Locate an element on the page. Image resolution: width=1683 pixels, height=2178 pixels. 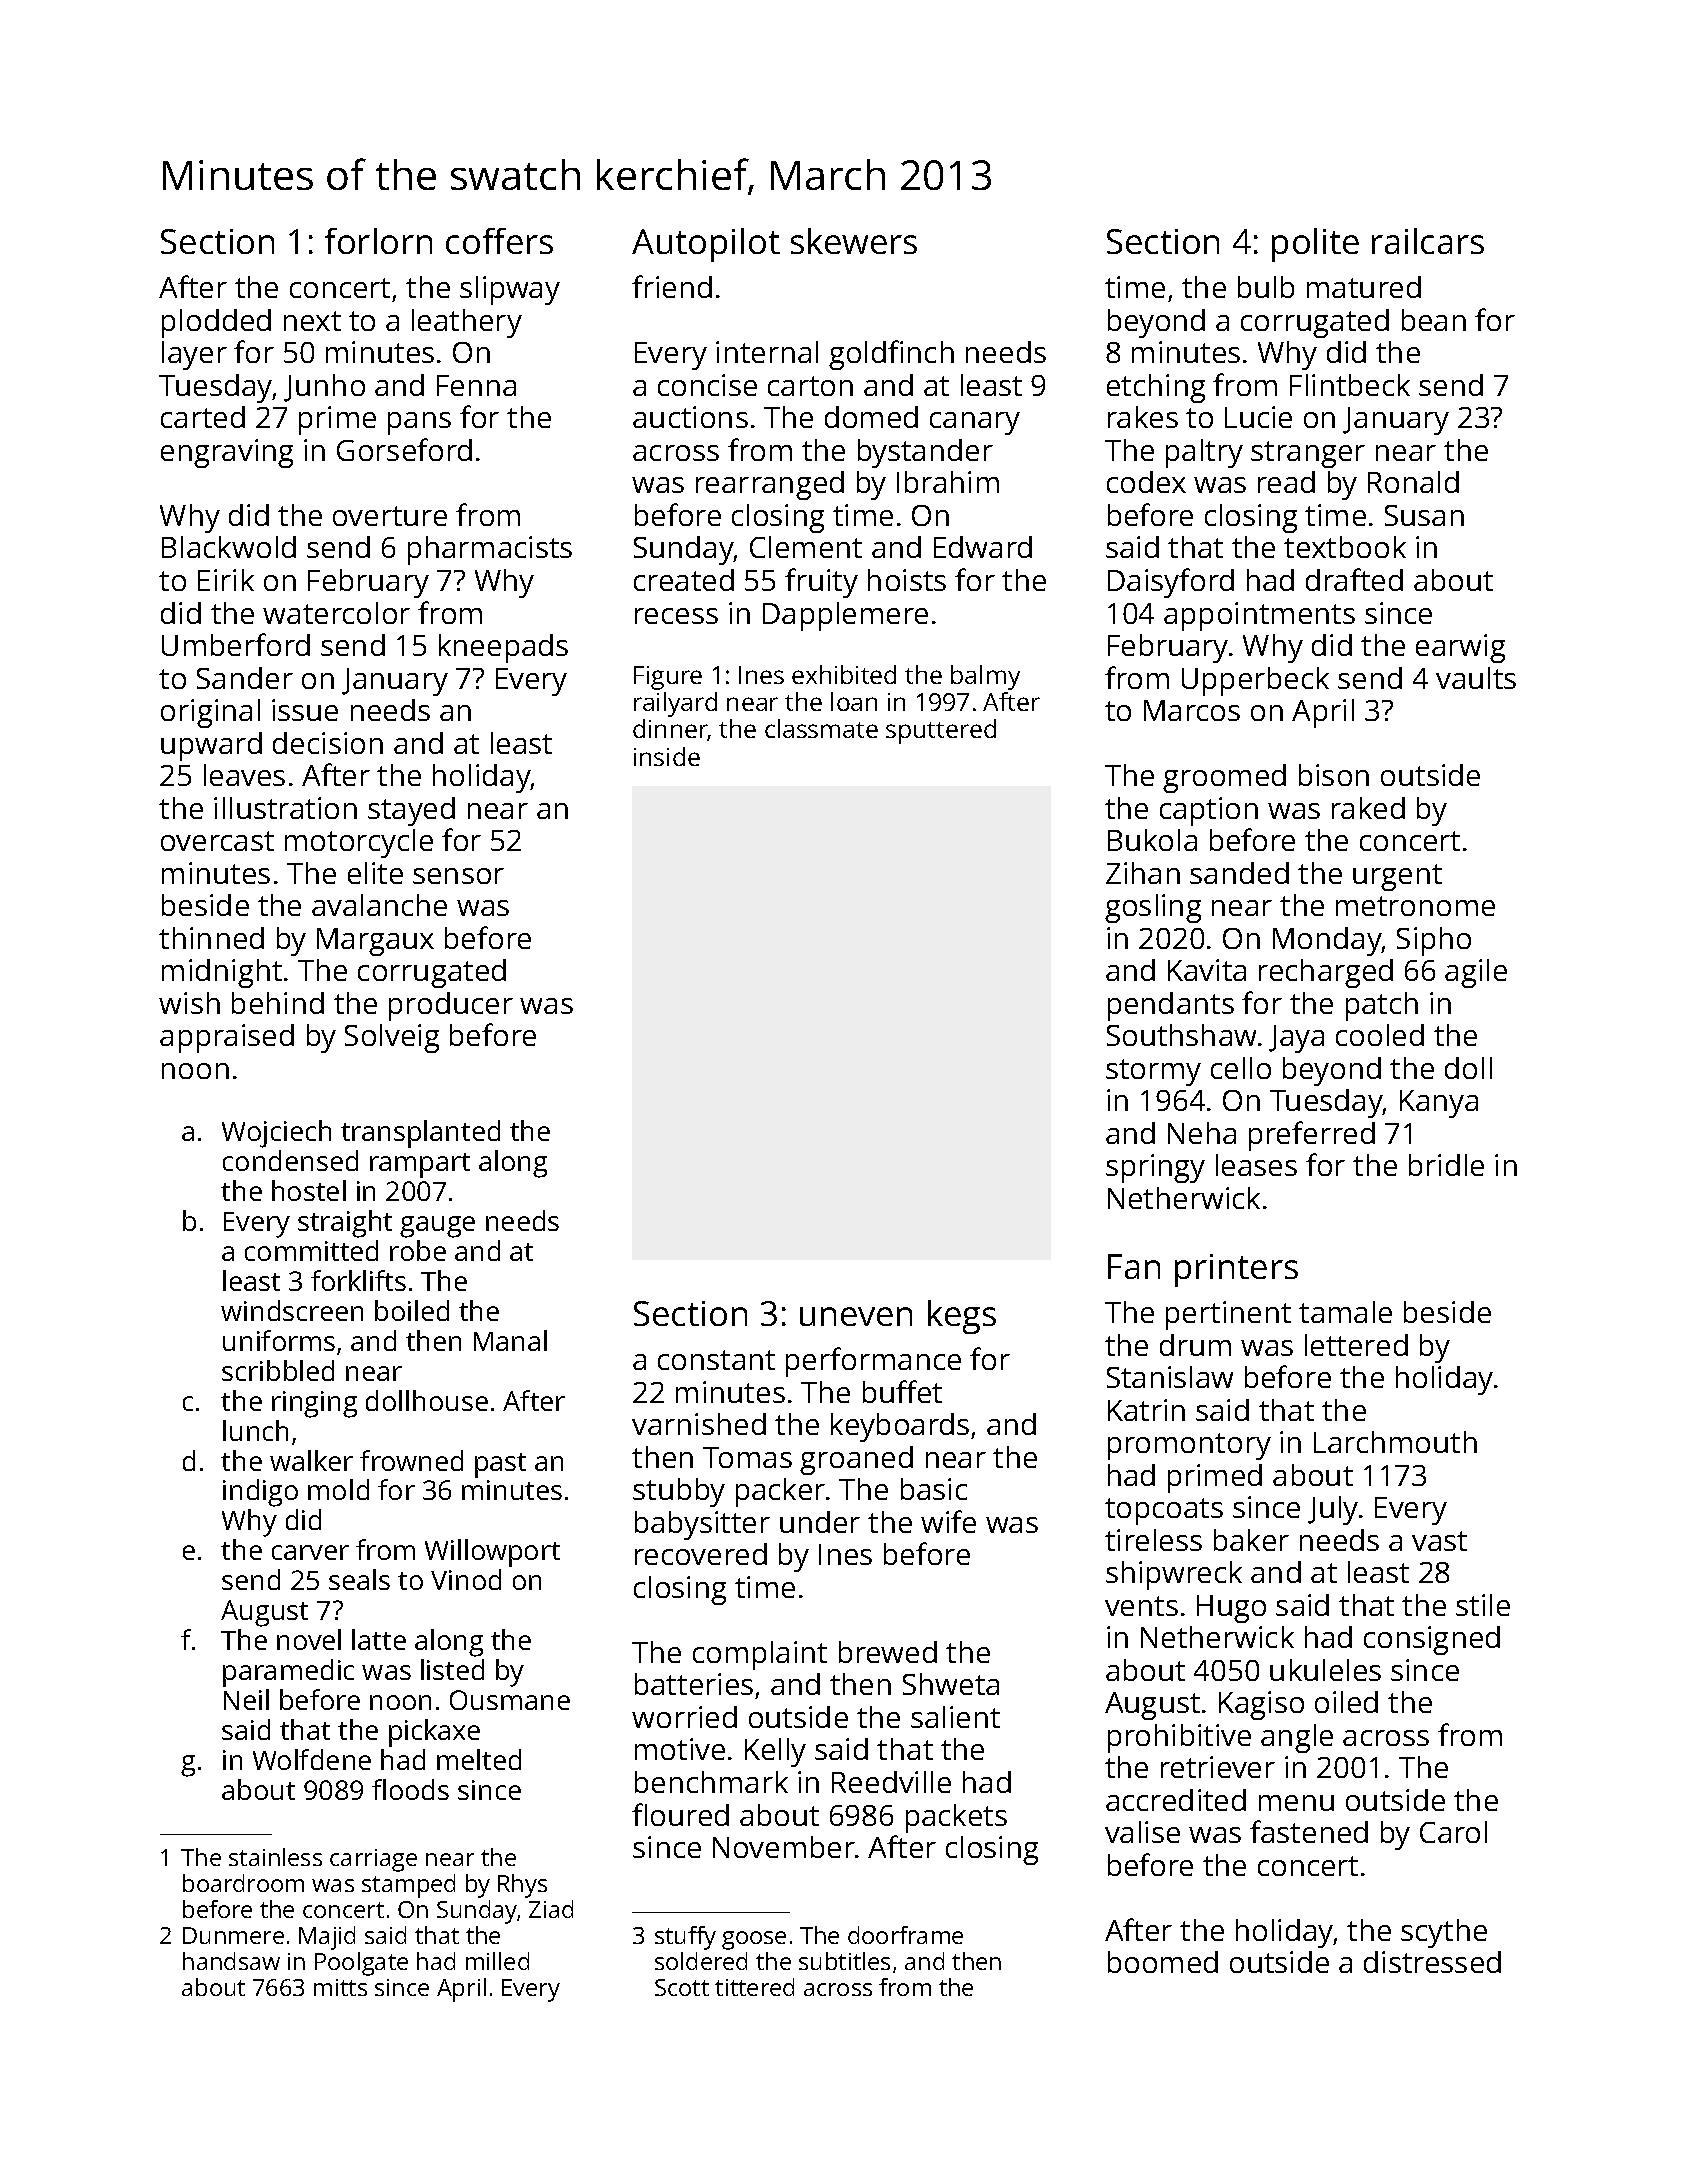
floods is located at coordinates (410, 1789).
